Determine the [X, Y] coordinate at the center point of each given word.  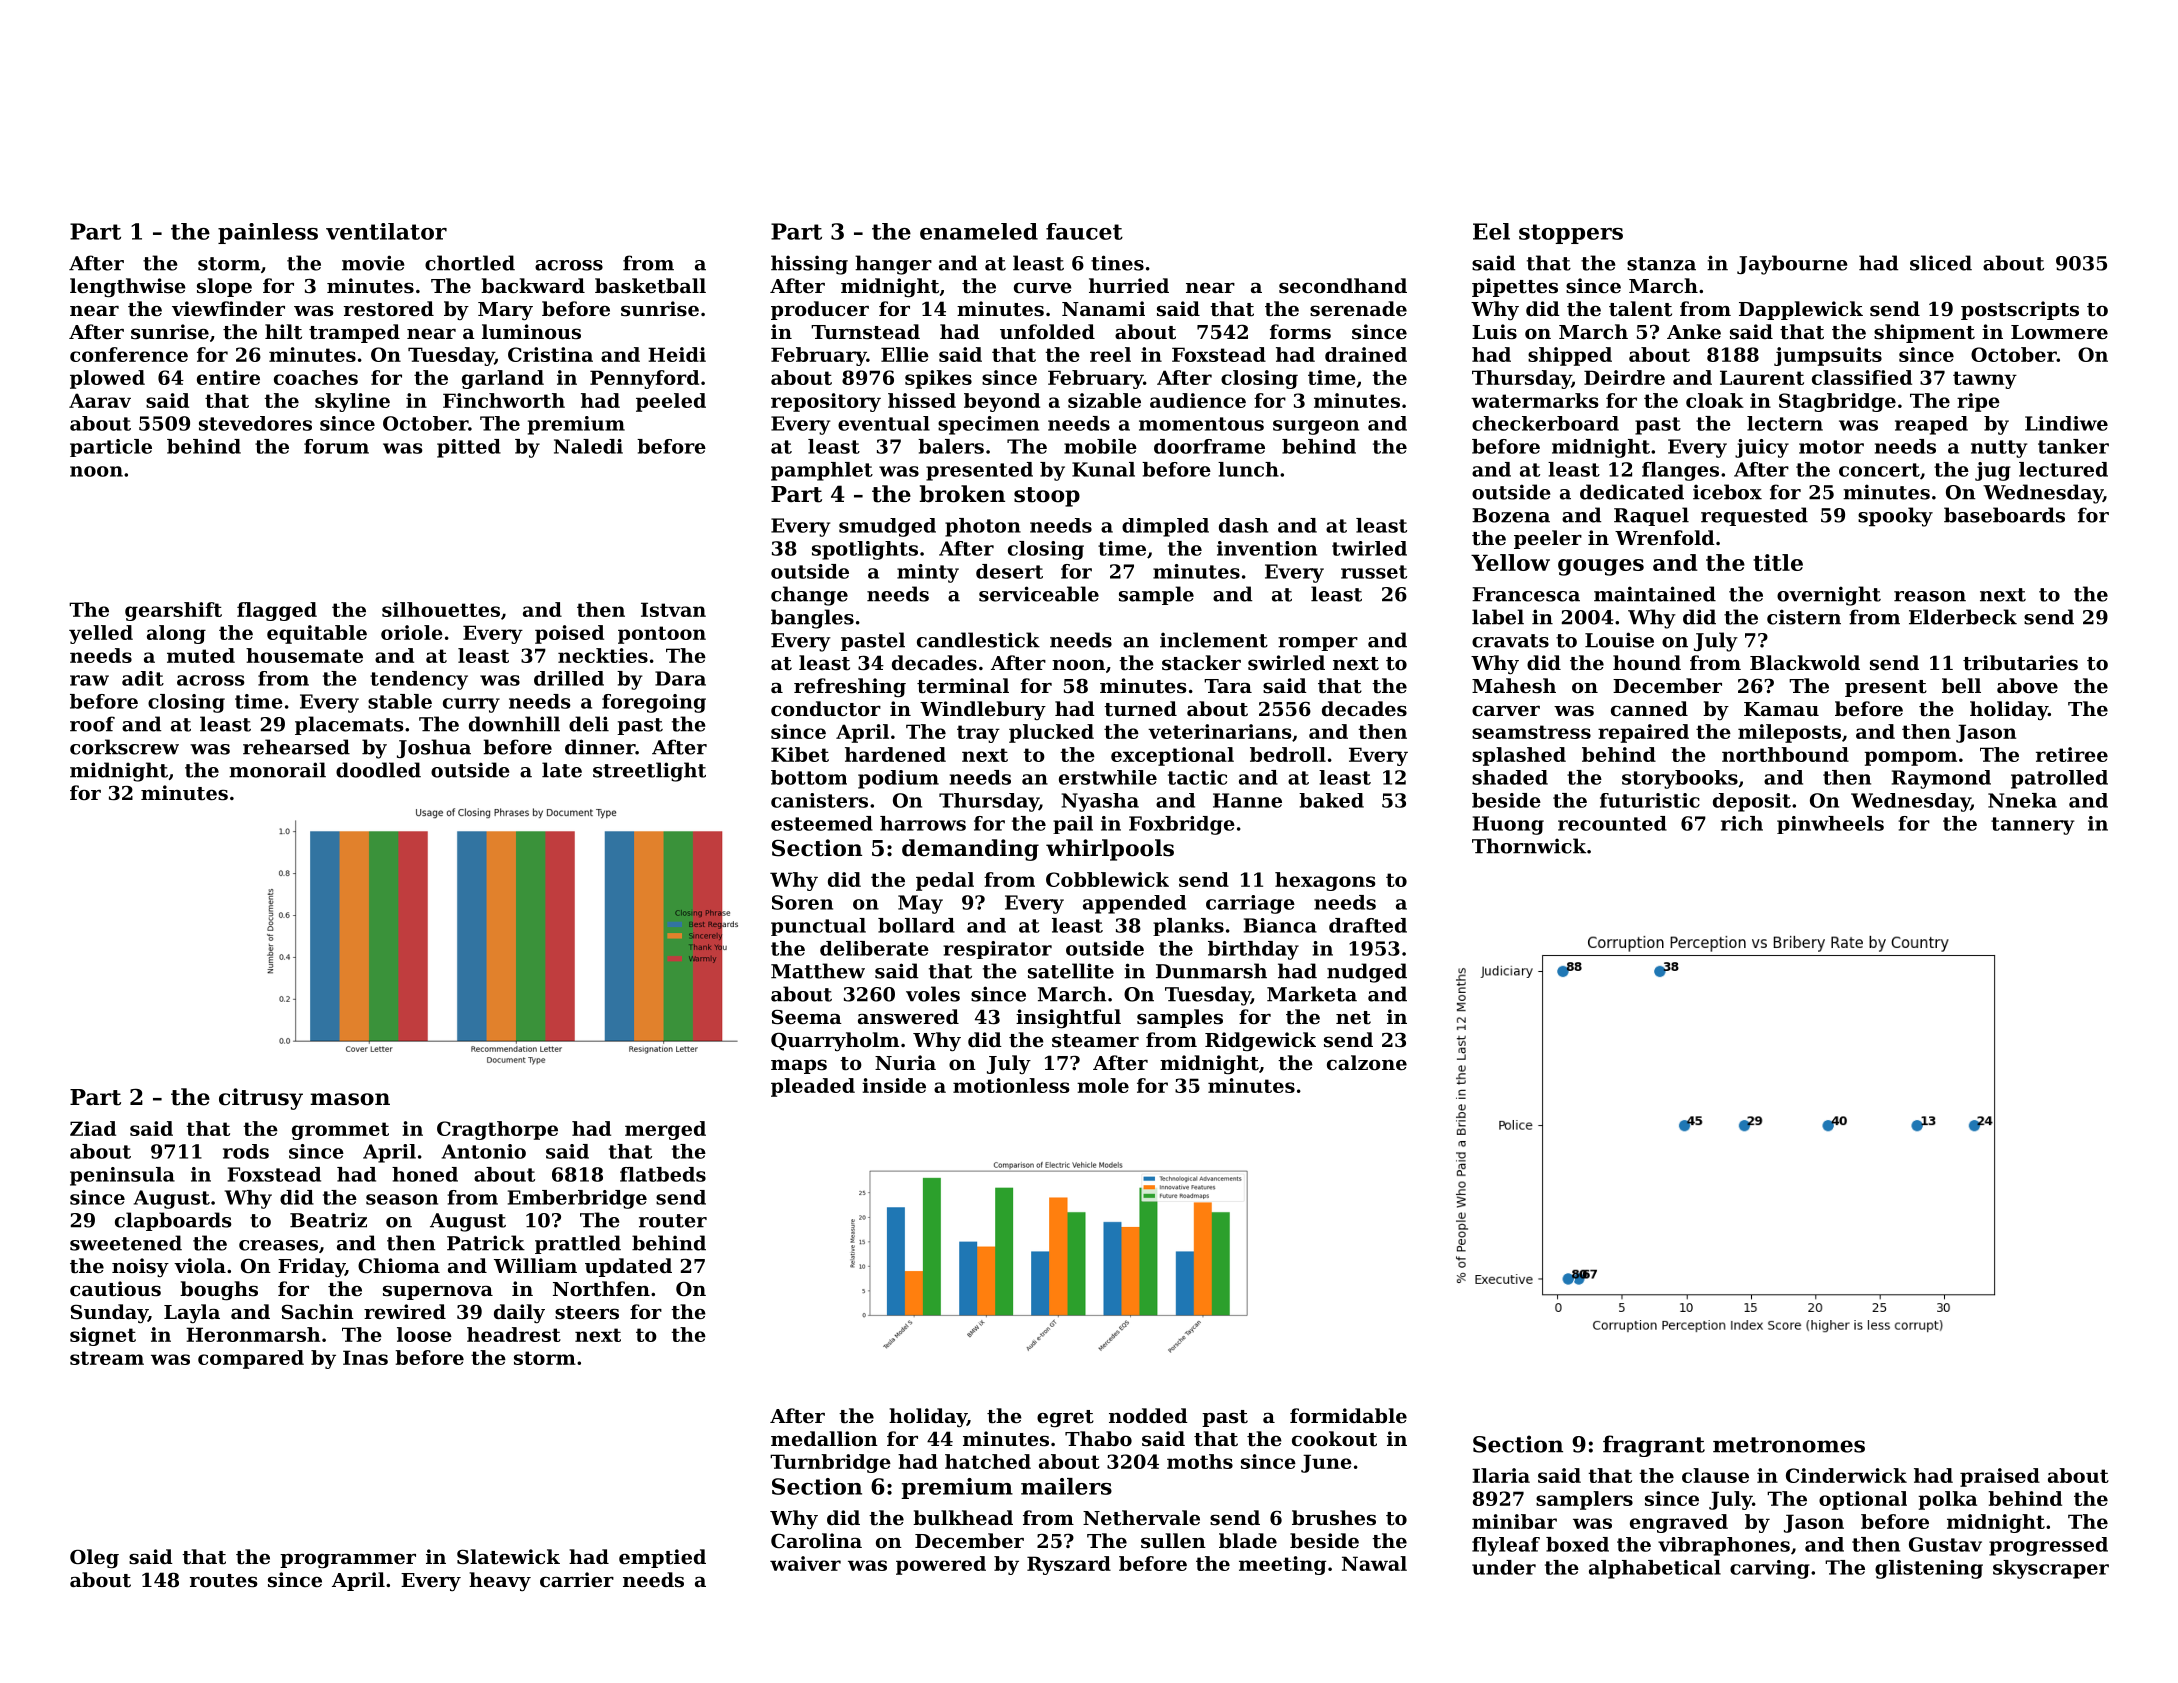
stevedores [255, 423]
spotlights [865, 550]
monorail [277, 770]
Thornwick [1529, 846]
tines [1117, 263]
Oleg [94, 1559]
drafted [1368, 925]
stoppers [1571, 234]
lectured [2063, 469]
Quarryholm [835, 1041]
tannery [2033, 826]
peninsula [122, 1176]
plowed [107, 379]
